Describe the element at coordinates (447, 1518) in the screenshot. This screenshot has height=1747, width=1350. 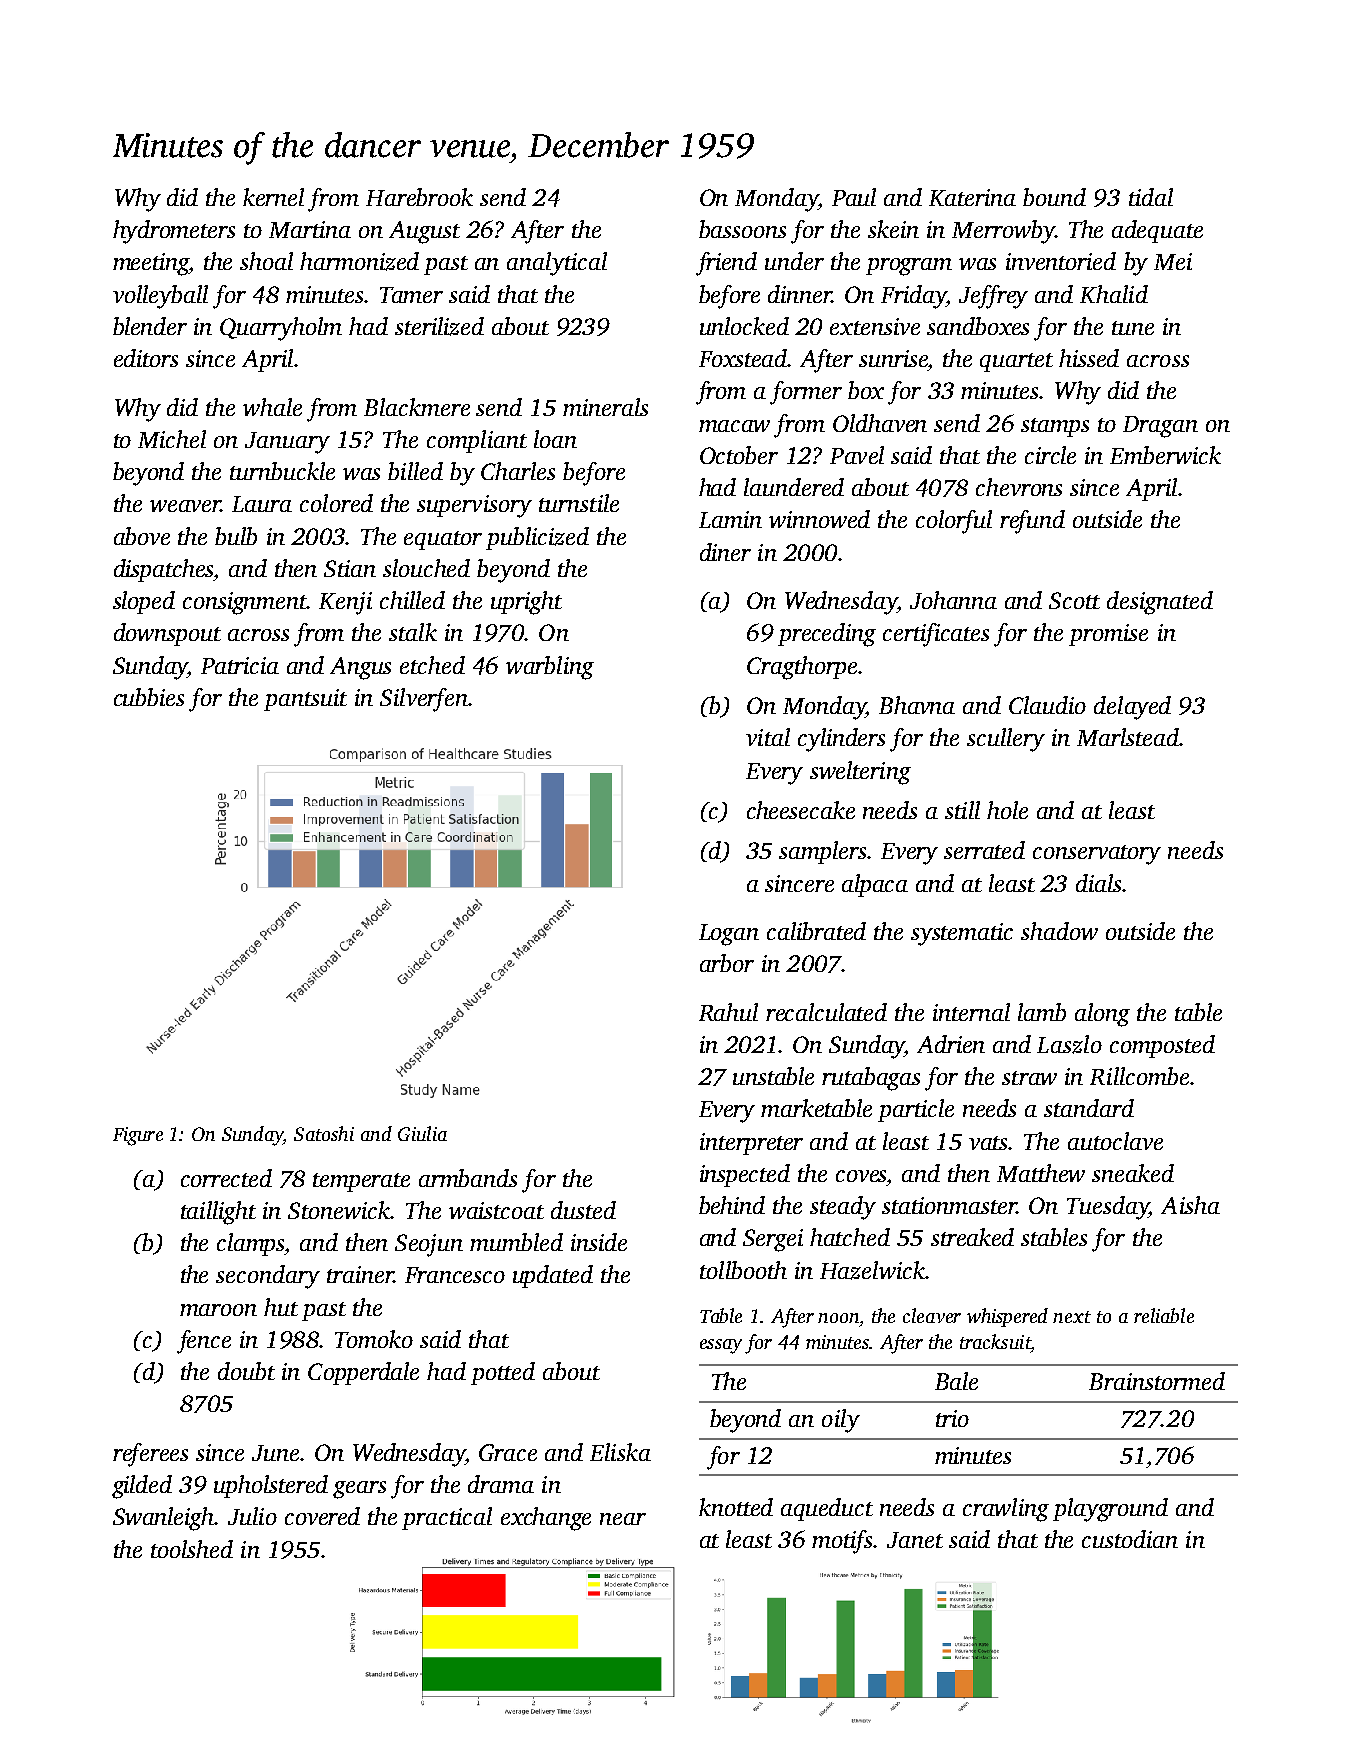
I see `practical` at that location.
